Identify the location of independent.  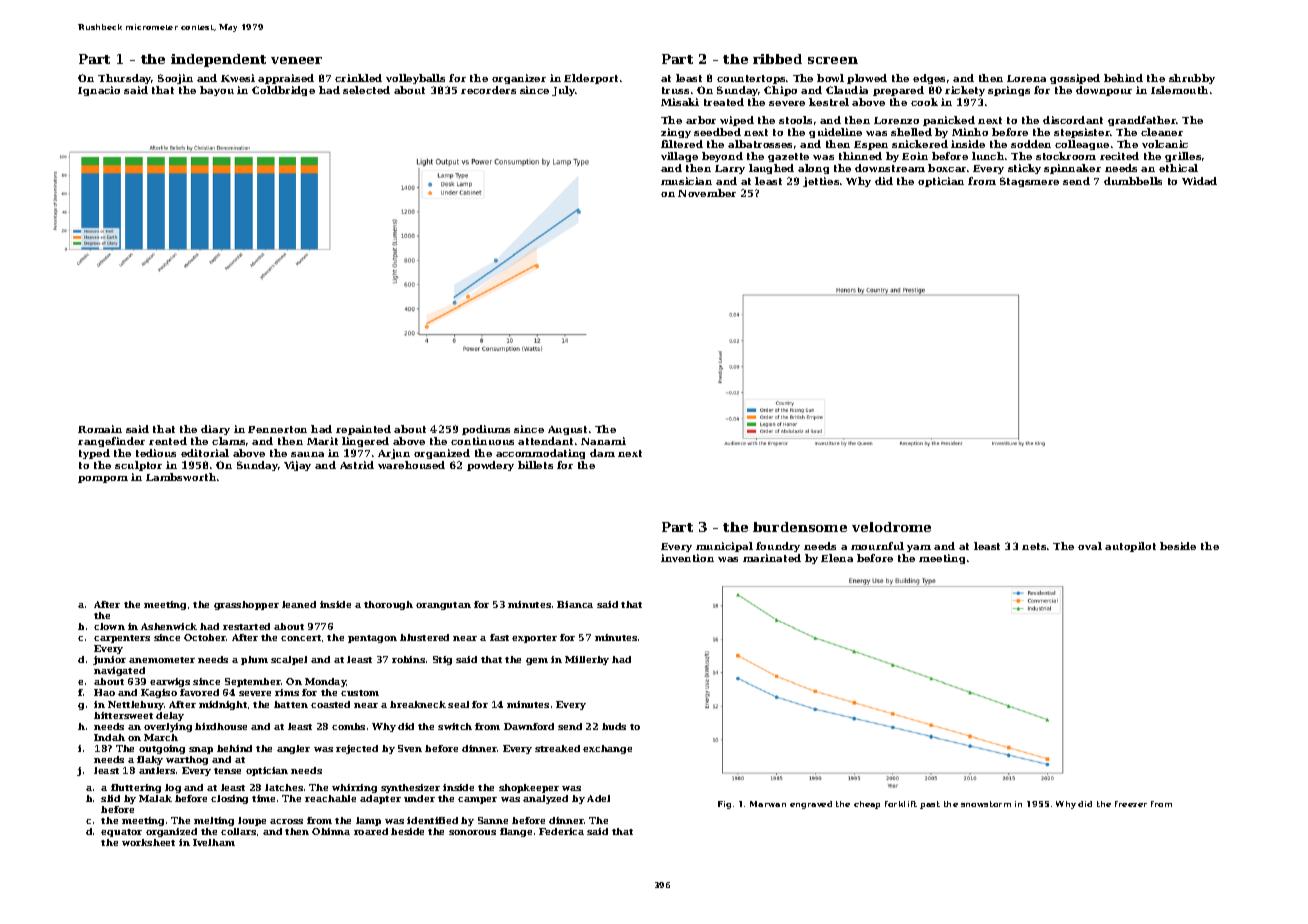
(218, 60).
